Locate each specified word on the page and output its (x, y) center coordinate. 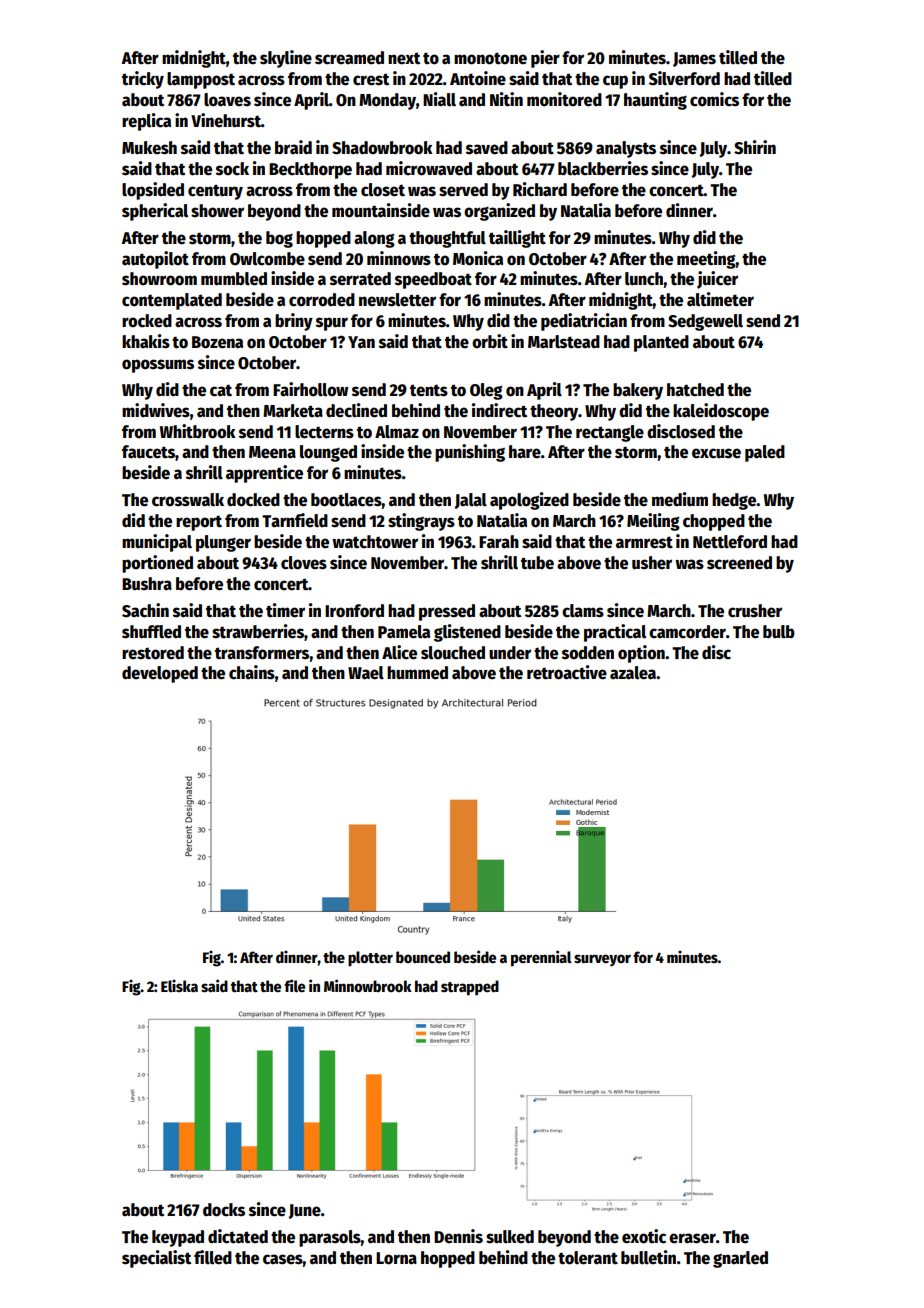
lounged (328, 453)
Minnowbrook (368, 985)
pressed (447, 612)
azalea (633, 673)
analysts (626, 149)
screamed (349, 58)
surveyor (602, 960)
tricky (143, 80)
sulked (510, 1237)
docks (224, 1210)
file (294, 985)
